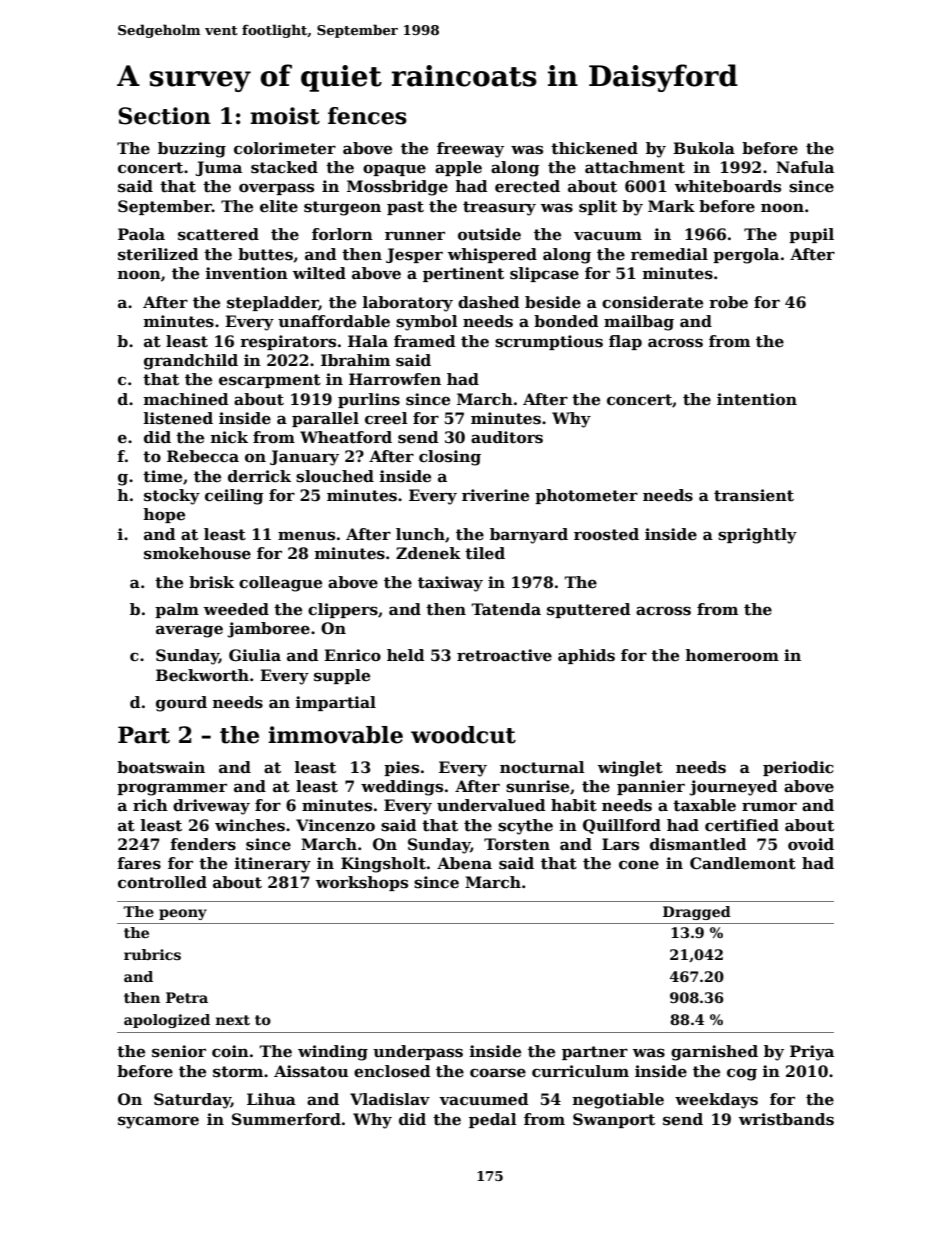 The image size is (952, 1233). What do you see at coordinates (335, 735) in the screenshot?
I see `immovable` at bounding box center [335, 735].
